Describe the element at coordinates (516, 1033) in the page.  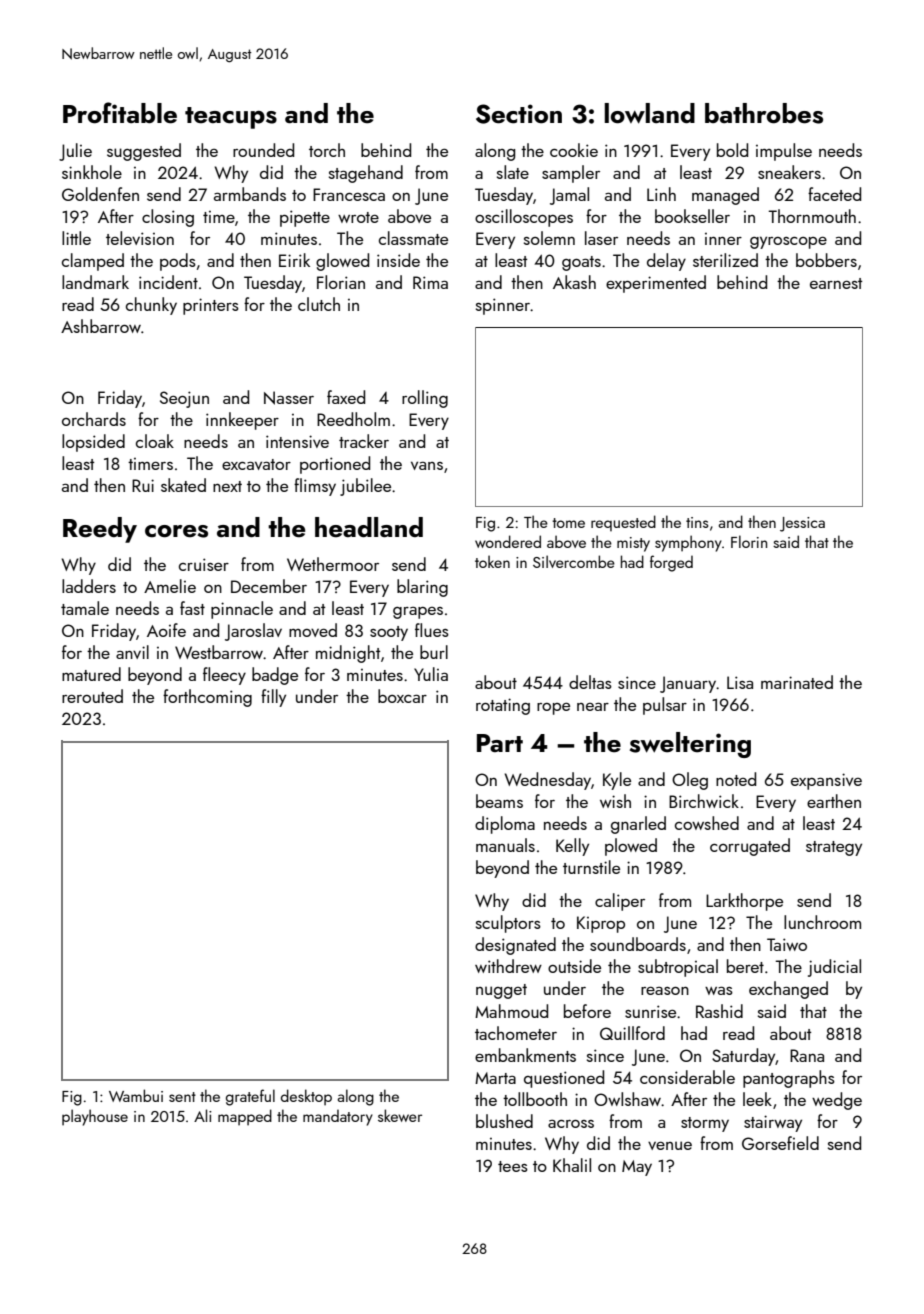
I see `tachometer` at that location.
